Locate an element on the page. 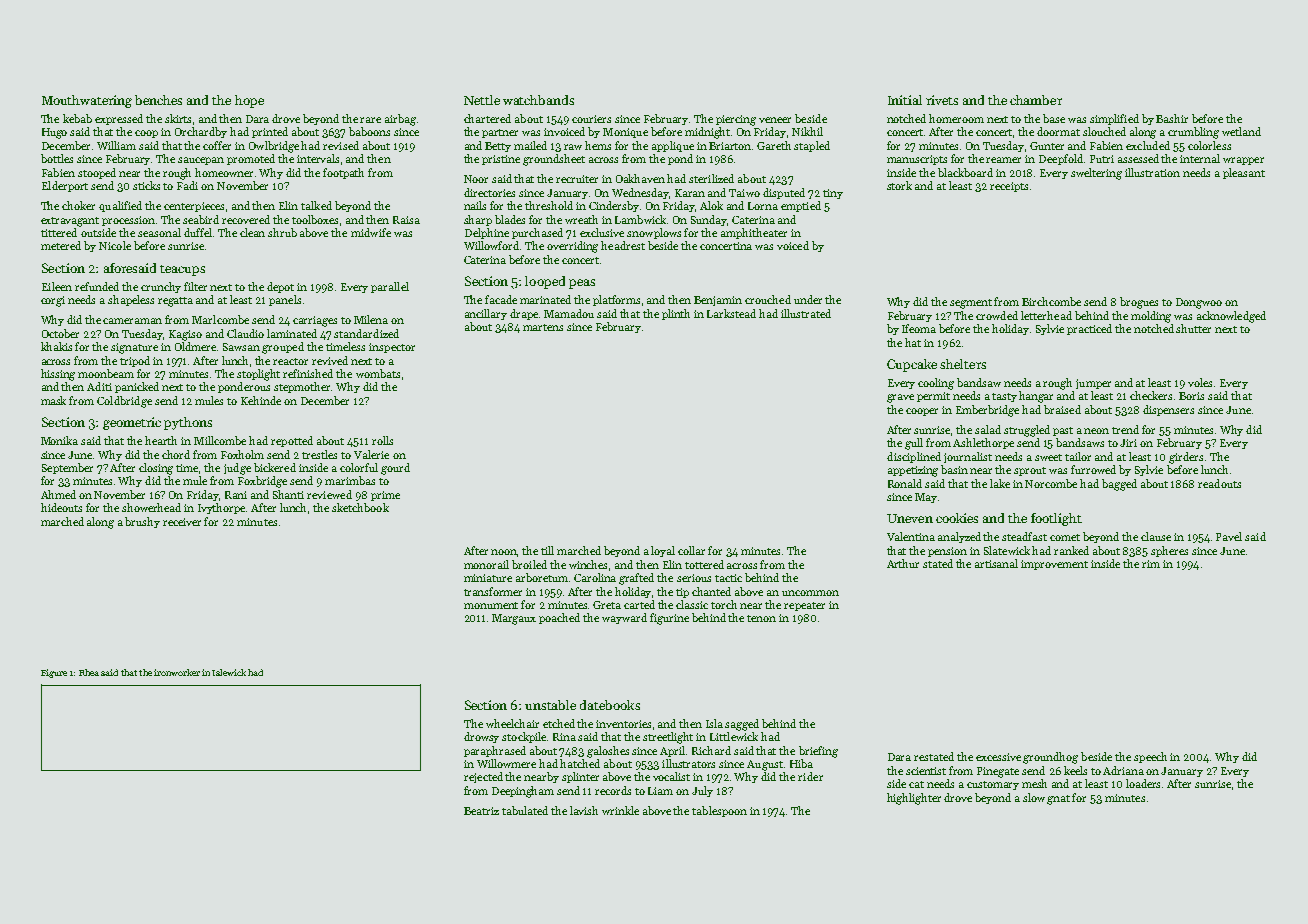  sticks is located at coordinates (146, 185).
